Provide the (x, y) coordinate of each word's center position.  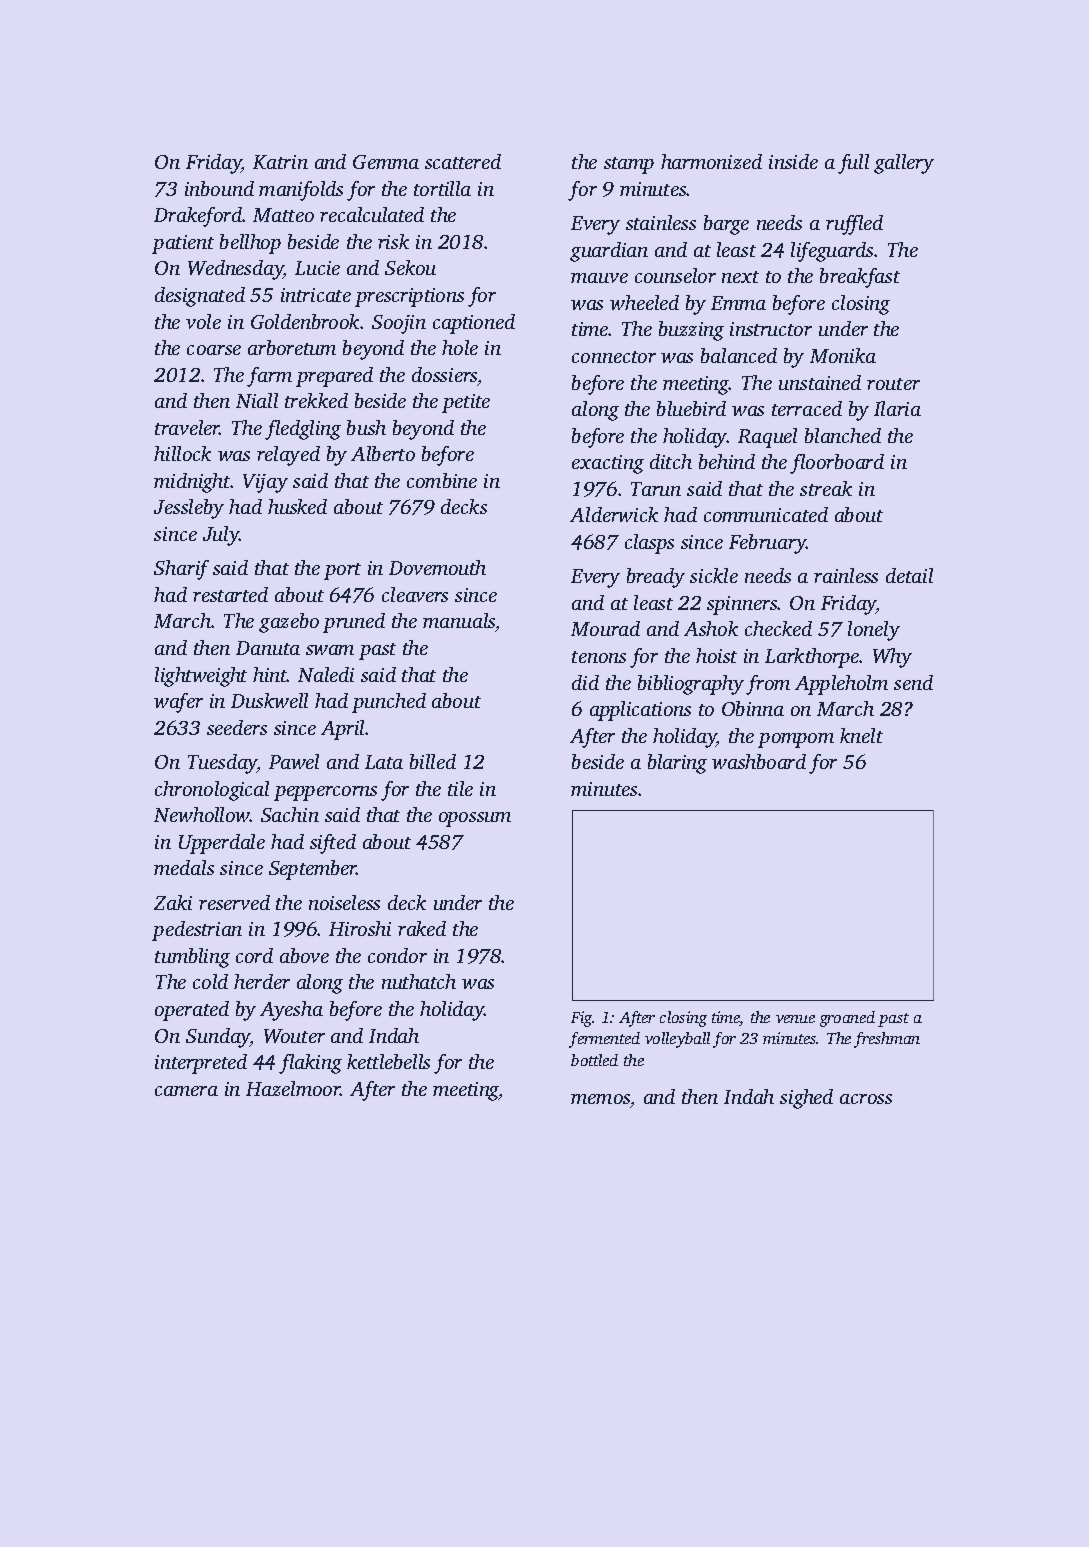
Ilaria (897, 408)
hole (460, 347)
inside (793, 161)
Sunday (218, 1038)
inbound (219, 188)
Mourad (605, 628)
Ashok (711, 628)
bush (366, 427)
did (585, 682)
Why (892, 658)
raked (422, 928)
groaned (847, 1019)
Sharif (181, 570)
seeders (237, 727)
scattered (463, 161)
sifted (333, 844)
